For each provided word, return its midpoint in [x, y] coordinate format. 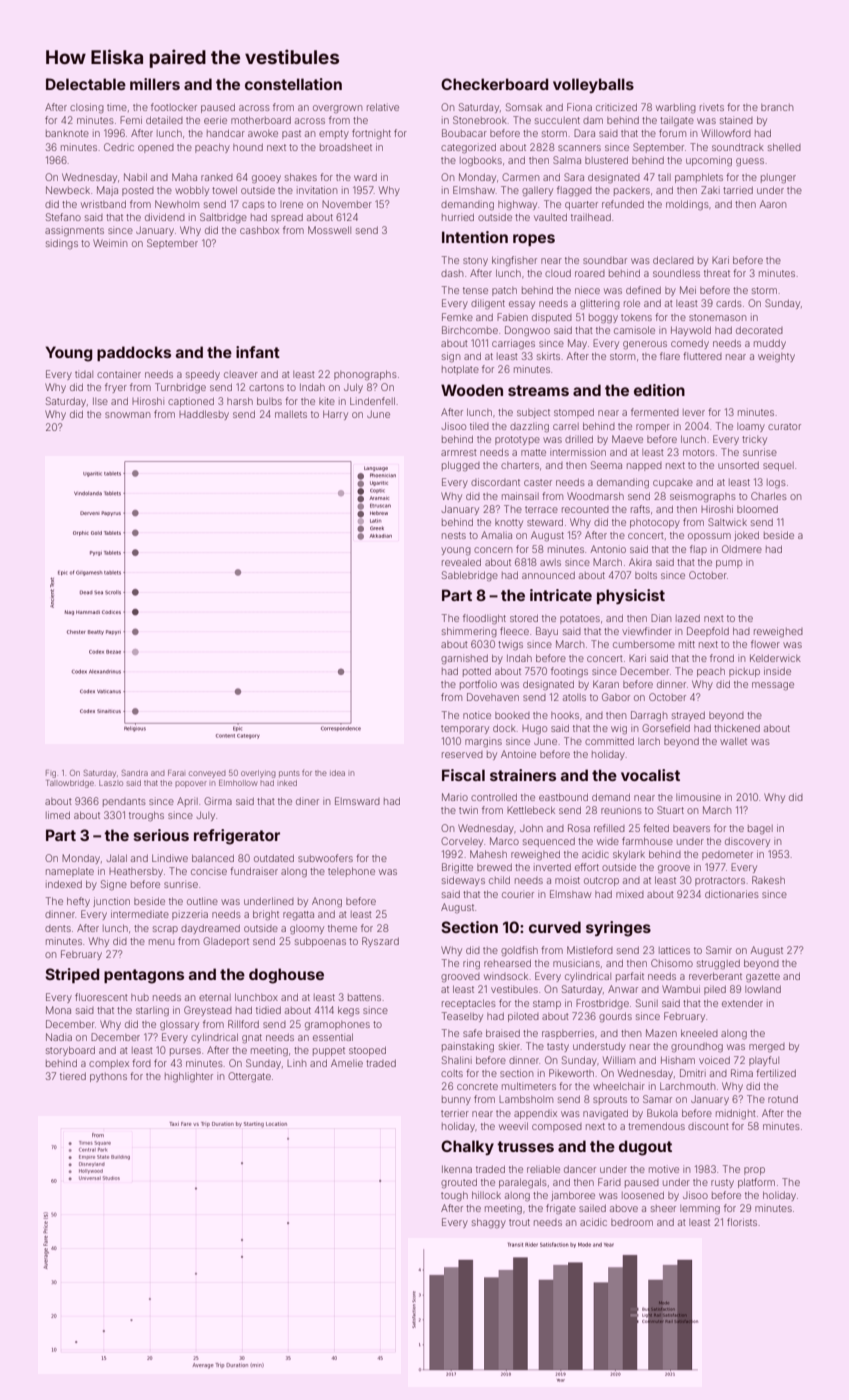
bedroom [632, 1222]
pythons [108, 1077]
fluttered [702, 356]
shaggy [489, 1223]
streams [538, 390]
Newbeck [68, 190]
